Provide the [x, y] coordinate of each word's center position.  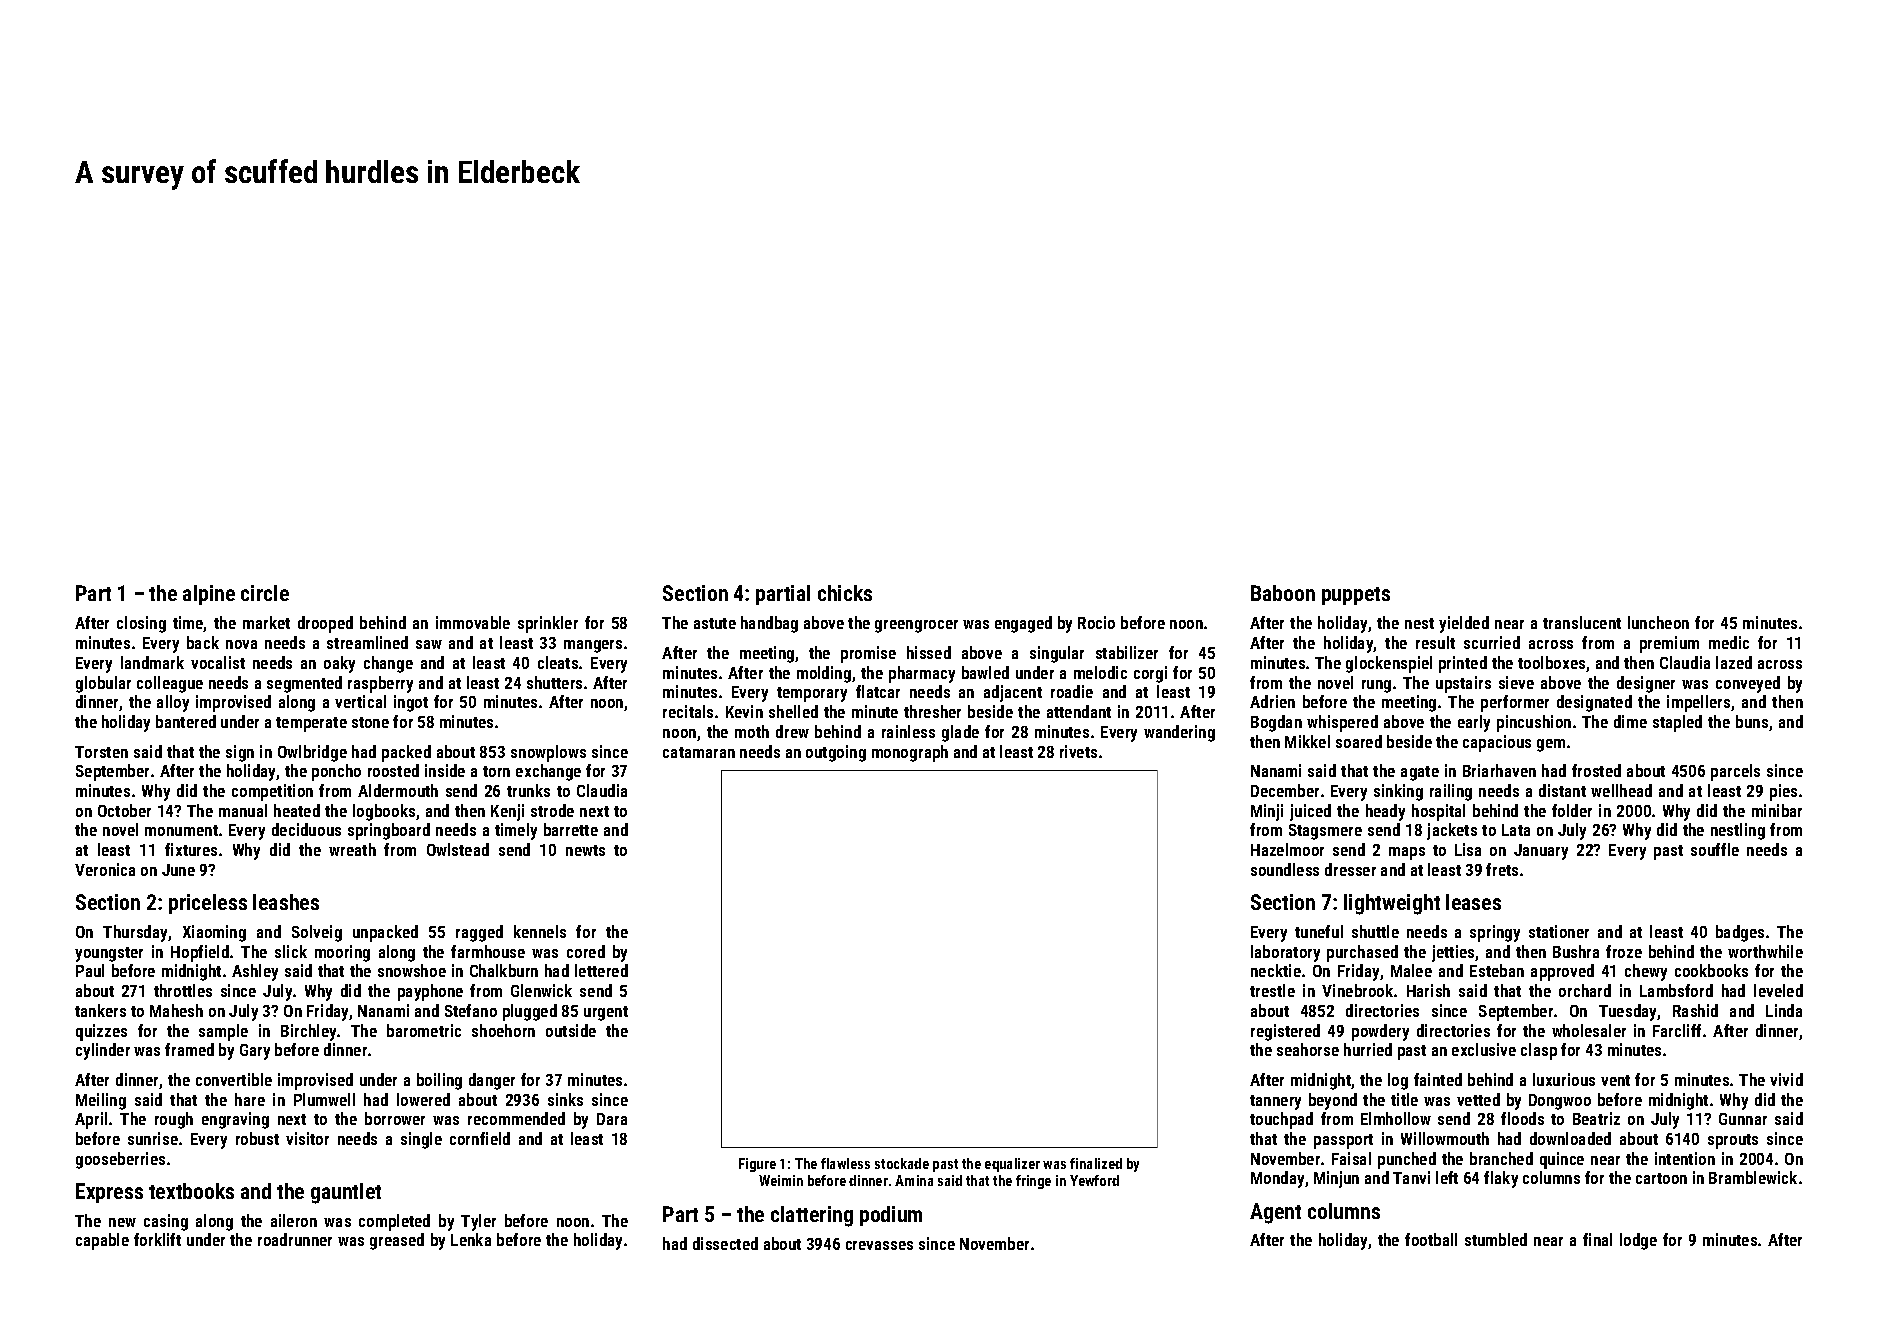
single [421, 1140]
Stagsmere [1325, 832]
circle [265, 593]
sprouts [1733, 1141]
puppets [1356, 596]
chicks [845, 593]
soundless [1285, 869]
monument [181, 830]
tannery [1275, 1102]
